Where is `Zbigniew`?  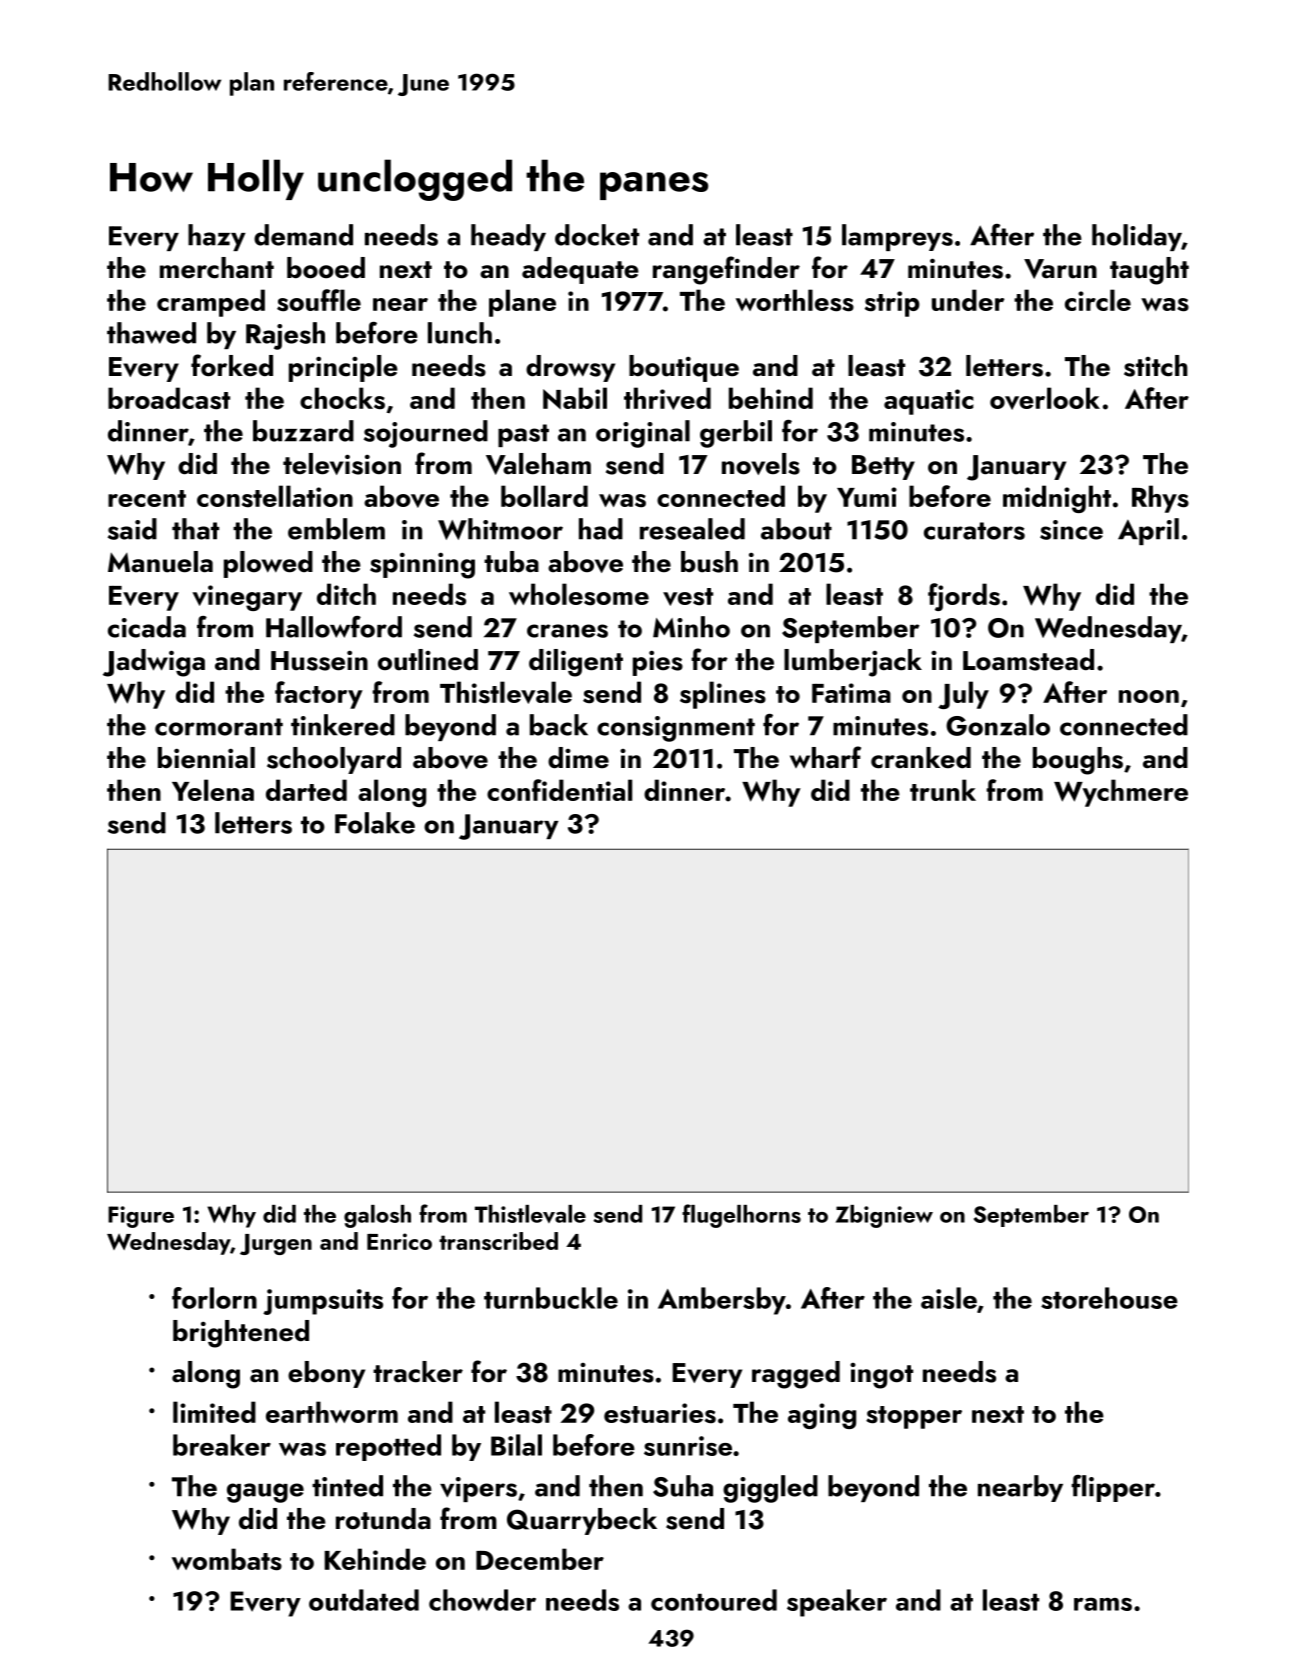 Zbigniew is located at coordinates (884, 1216).
